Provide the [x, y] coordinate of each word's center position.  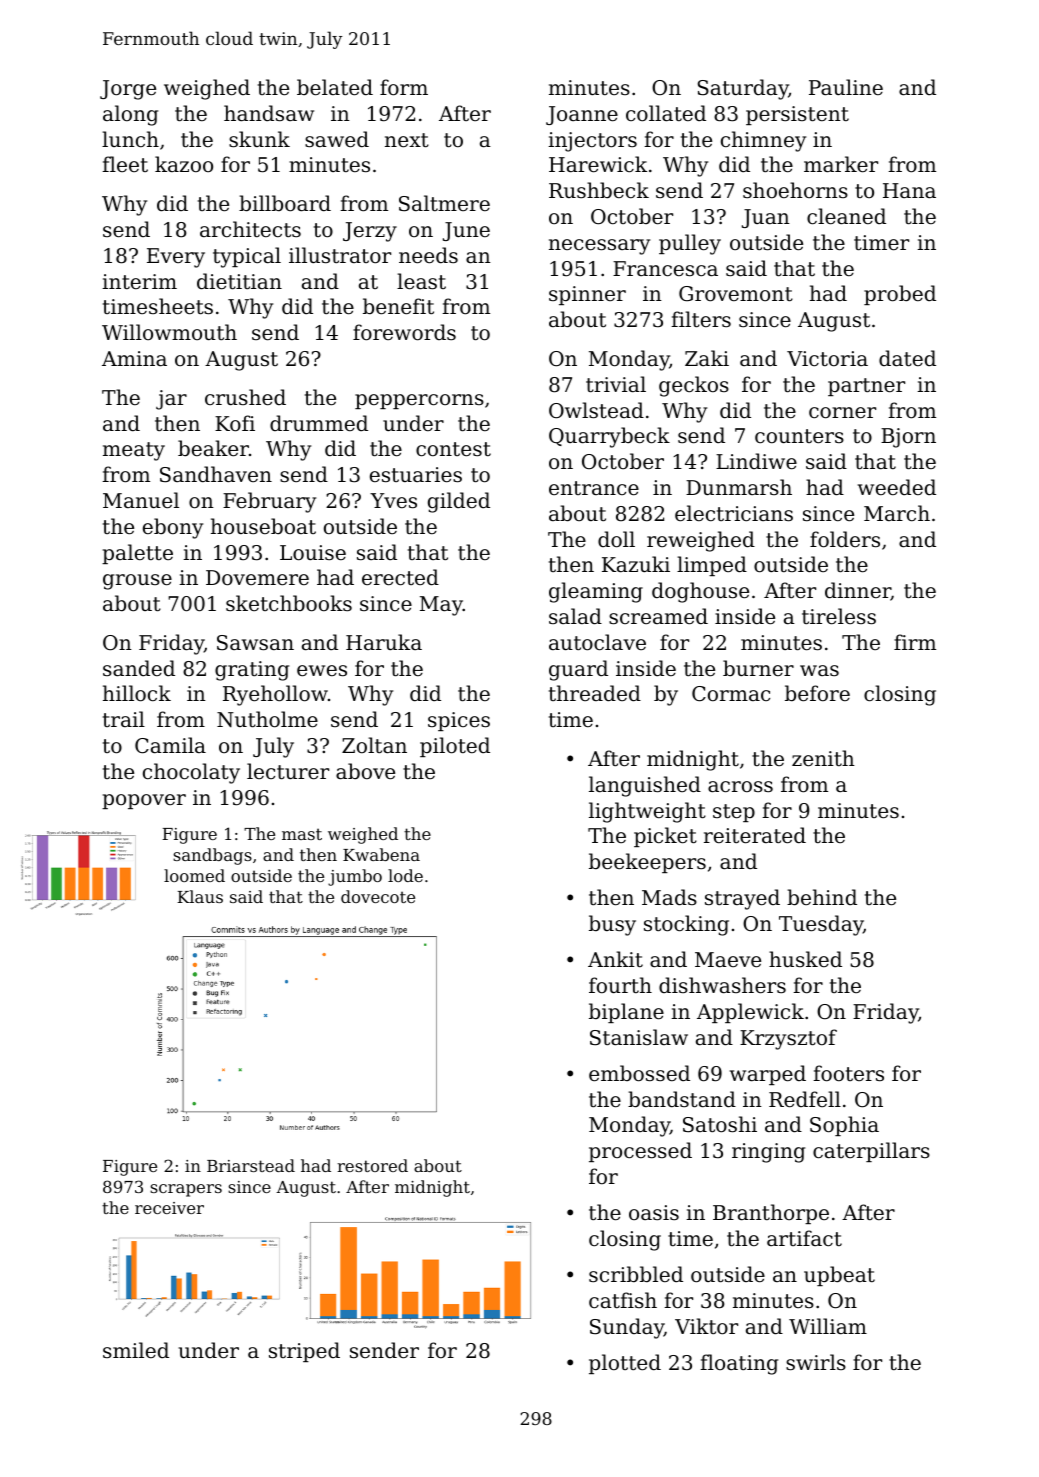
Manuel [141, 500]
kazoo [184, 164]
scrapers [186, 1190]
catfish [623, 1300]
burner [758, 668]
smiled [136, 1350]
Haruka [384, 642]
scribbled [636, 1274]
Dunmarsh [739, 487]
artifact [804, 1238]
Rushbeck [599, 190]
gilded [459, 502]
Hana [909, 191]
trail [124, 719]
